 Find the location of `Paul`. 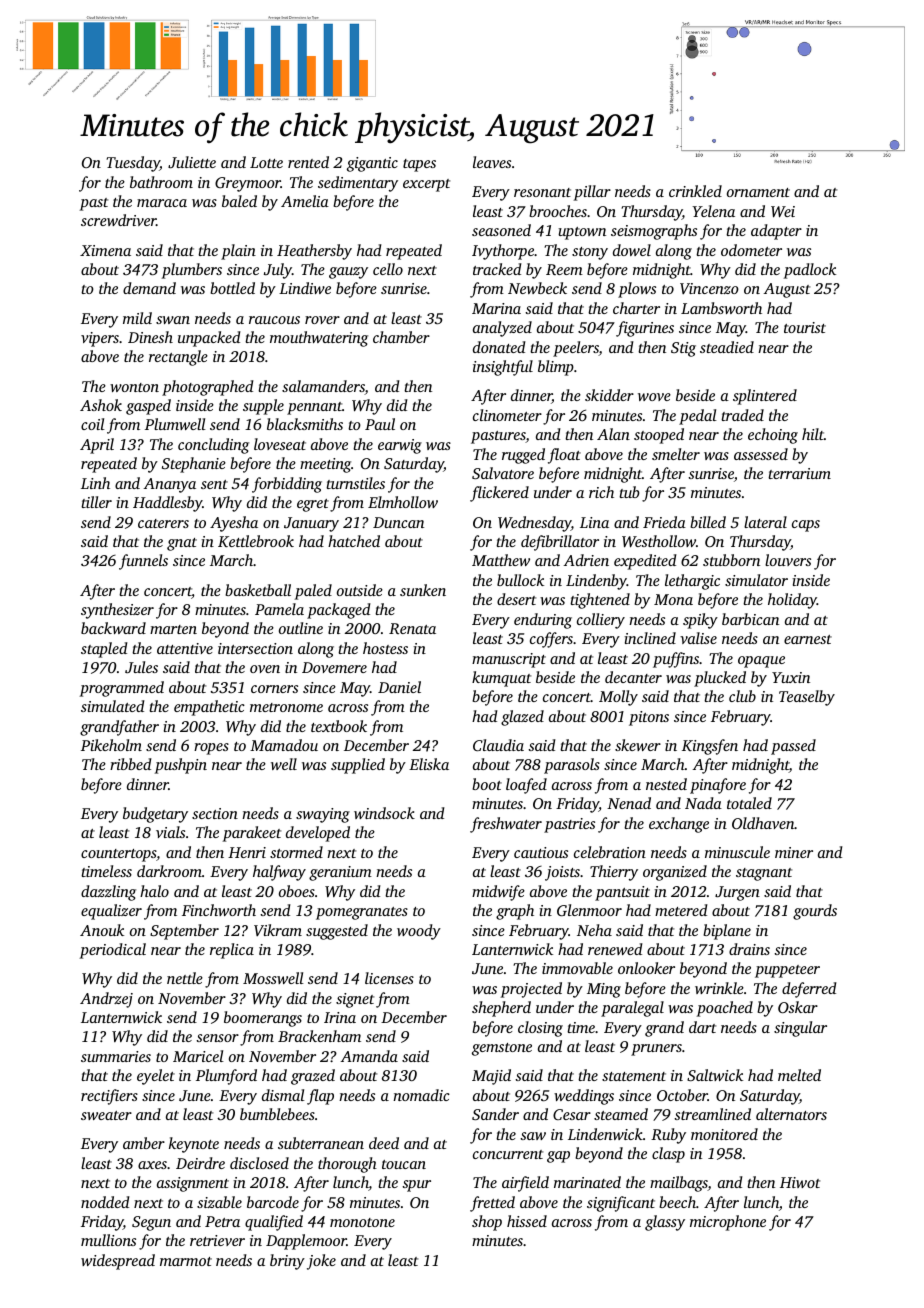

Paul is located at coordinates (380, 424).
